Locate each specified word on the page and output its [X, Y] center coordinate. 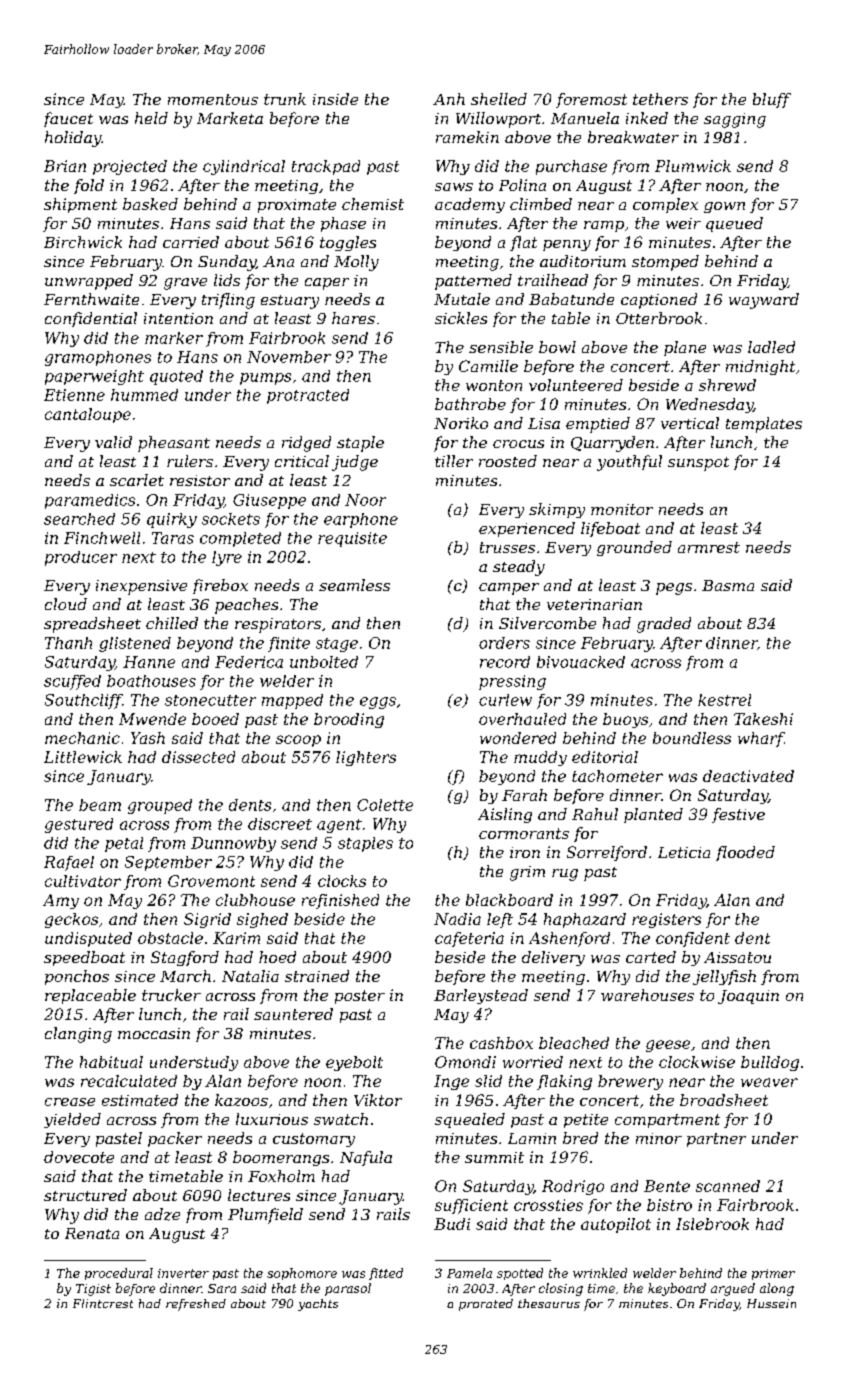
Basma [728, 585]
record [505, 662]
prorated [486, 1305]
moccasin [154, 1033]
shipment [80, 205]
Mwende [152, 719]
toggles [348, 243]
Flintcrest [103, 1303]
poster [360, 997]
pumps [265, 379]
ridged [306, 444]
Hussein [771, 1303]
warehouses [647, 995]
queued [734, 224]
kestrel [724, 700]
